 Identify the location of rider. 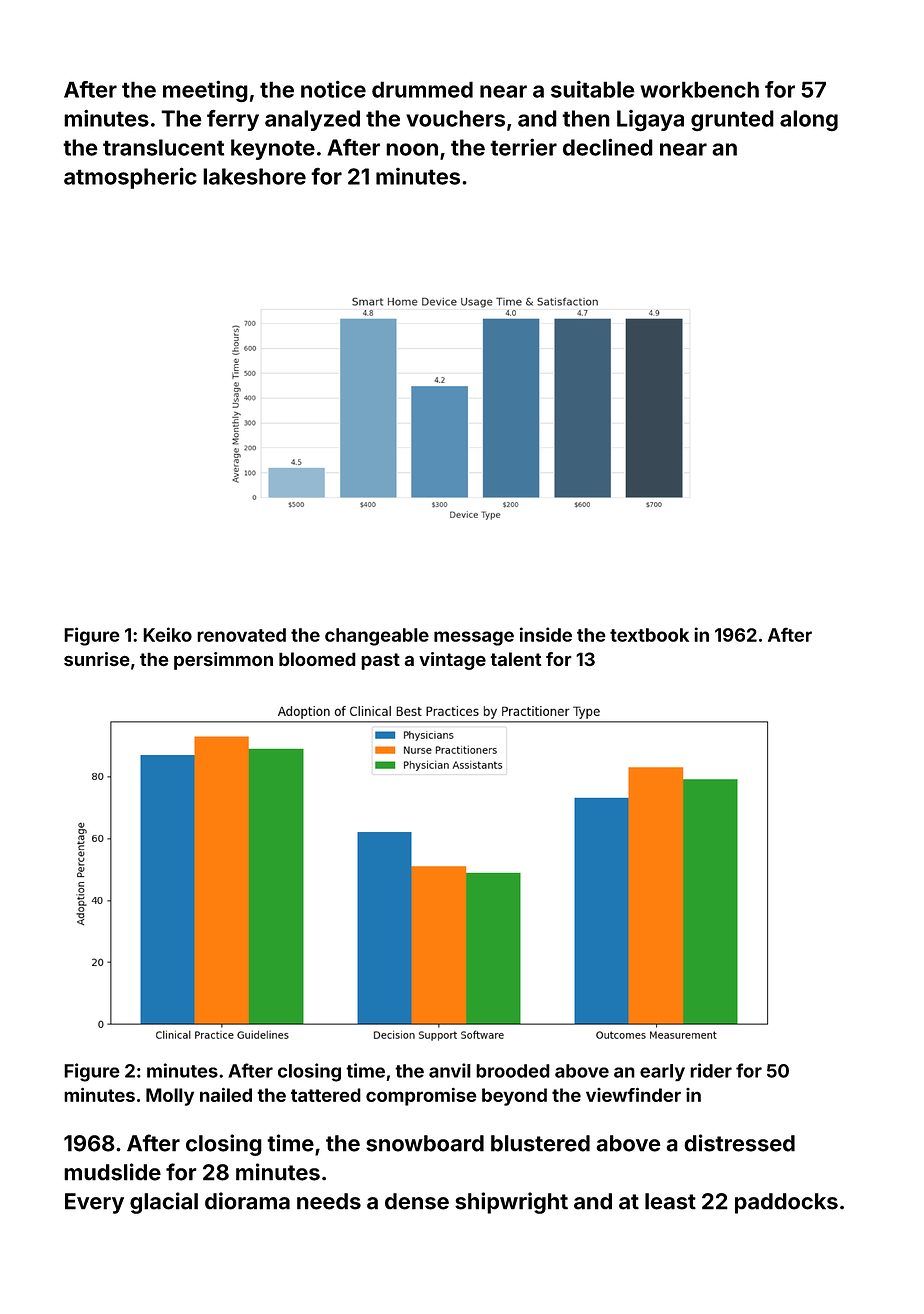
(711, 1070).
